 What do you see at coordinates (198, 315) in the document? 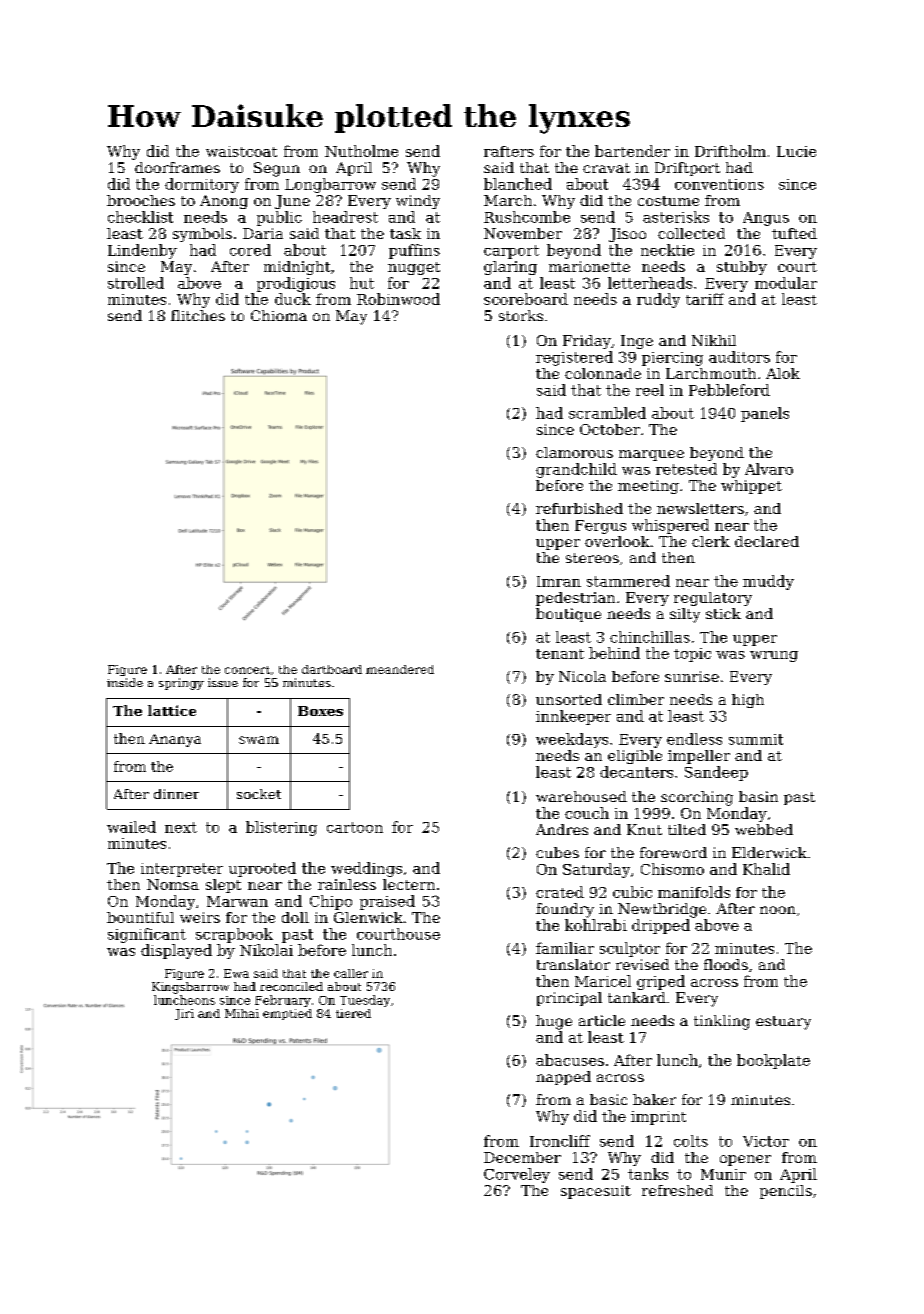
I see `flitches` at bounding box center [198, 315].
